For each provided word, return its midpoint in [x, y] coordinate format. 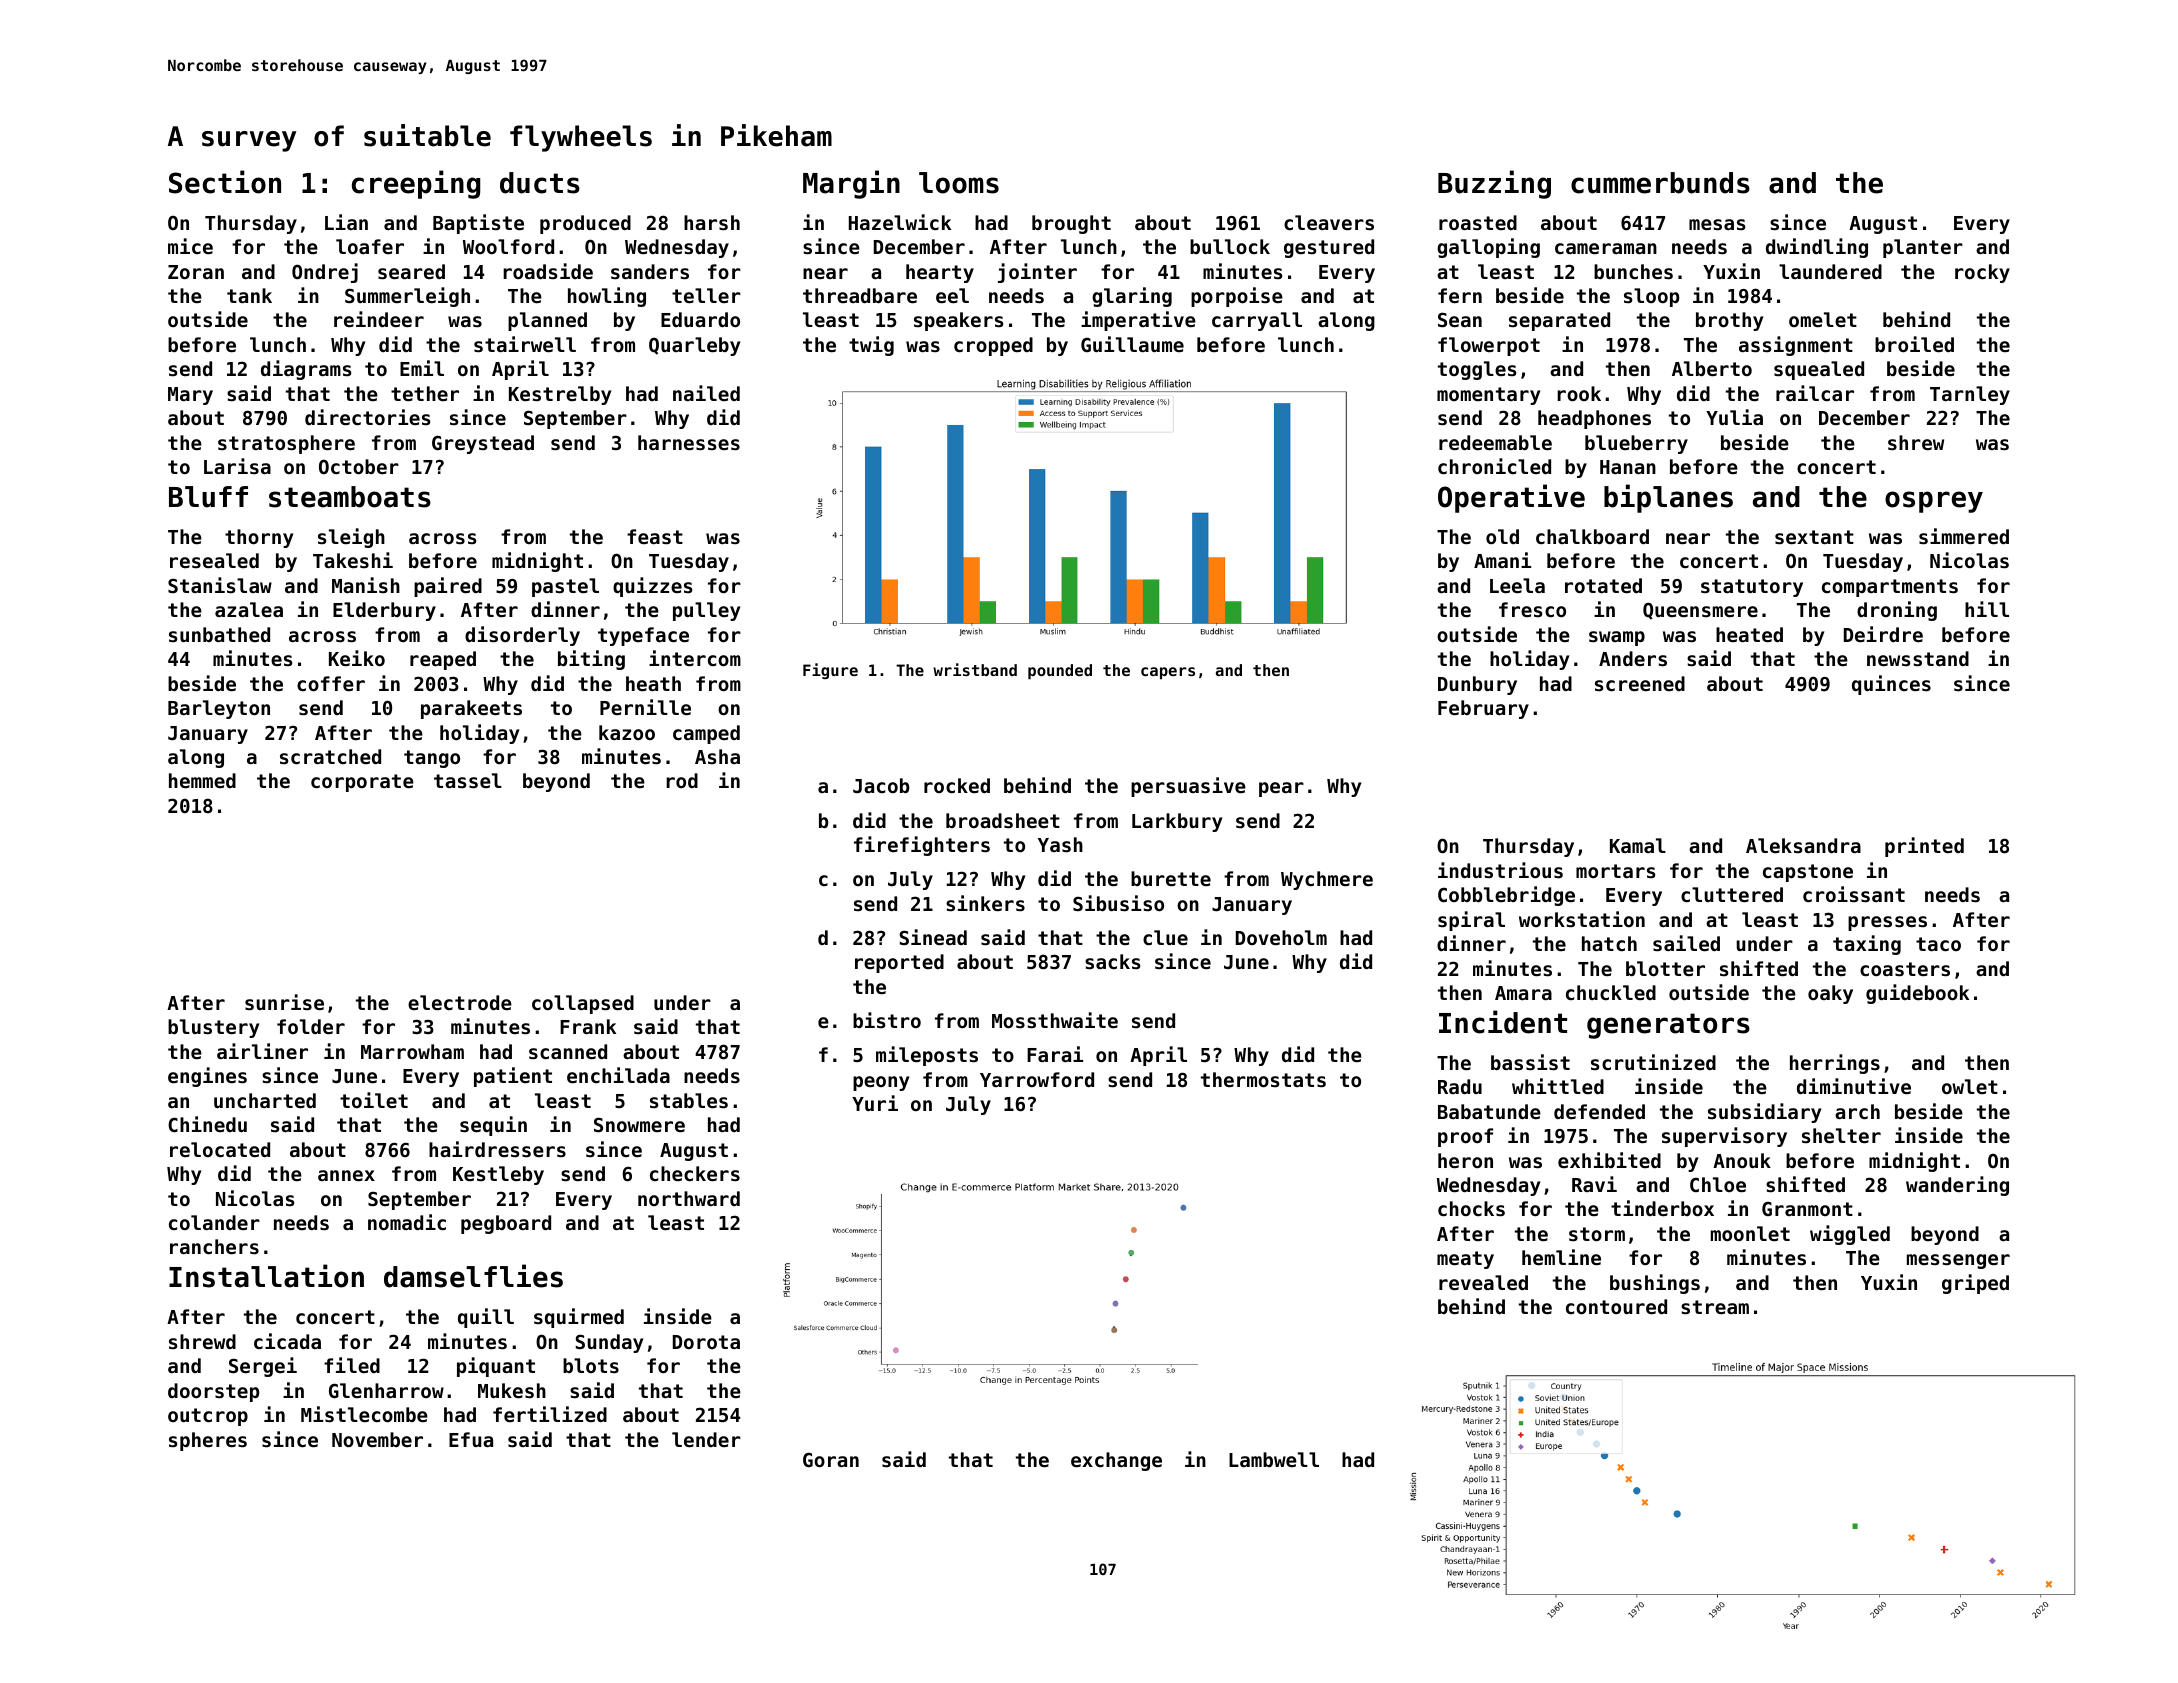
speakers [958, 321]
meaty [1465, 1260]
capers [1168, 673]
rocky [1982, 273]
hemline [1561, 1257]
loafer [370, 246]
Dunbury [1477, 685]
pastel [565, 587]
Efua [471, 1439]
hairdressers [497, 1149]
